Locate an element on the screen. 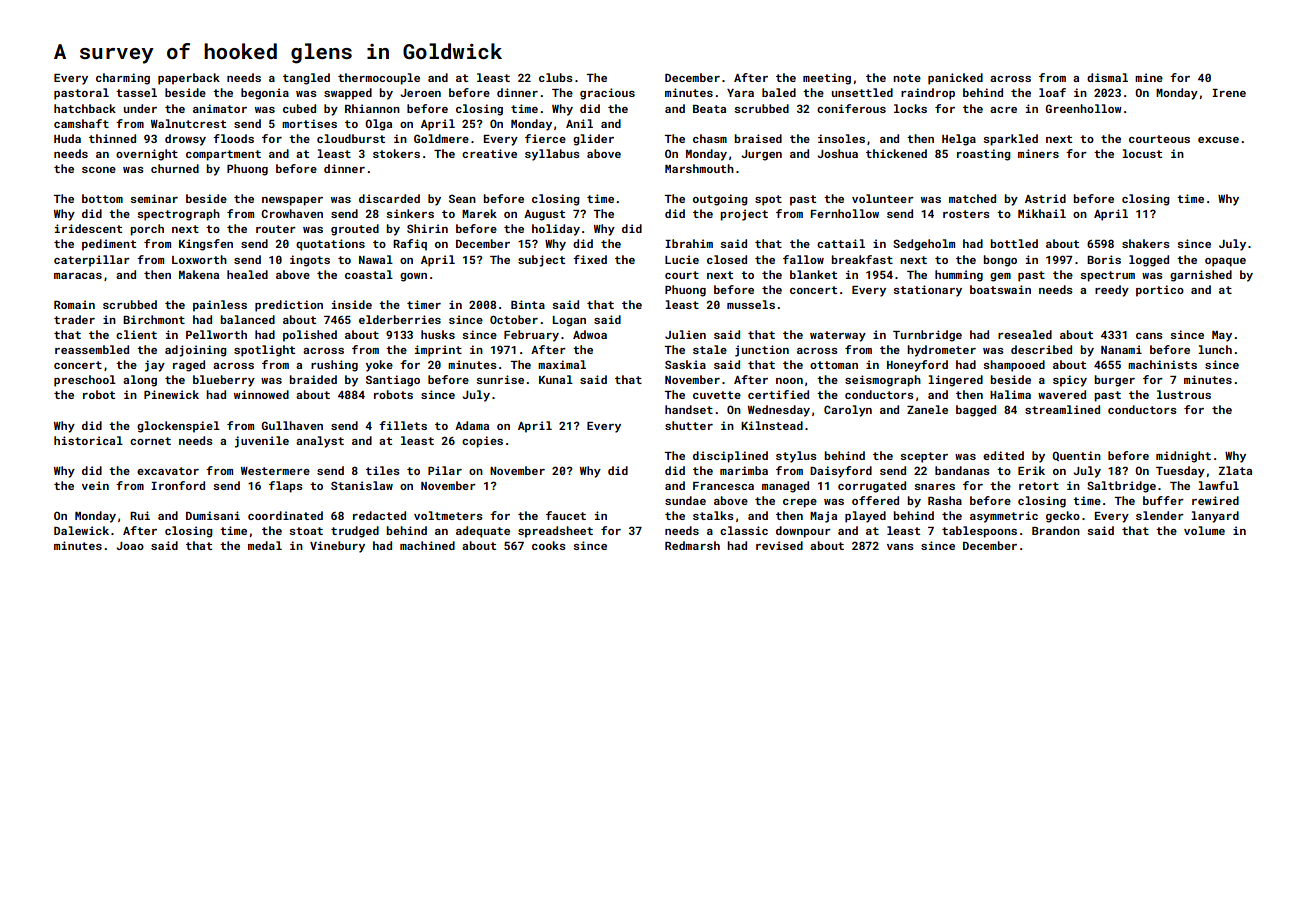 This screenshot has height=924, width=1308. floods is located at coordinates (233, 138).
